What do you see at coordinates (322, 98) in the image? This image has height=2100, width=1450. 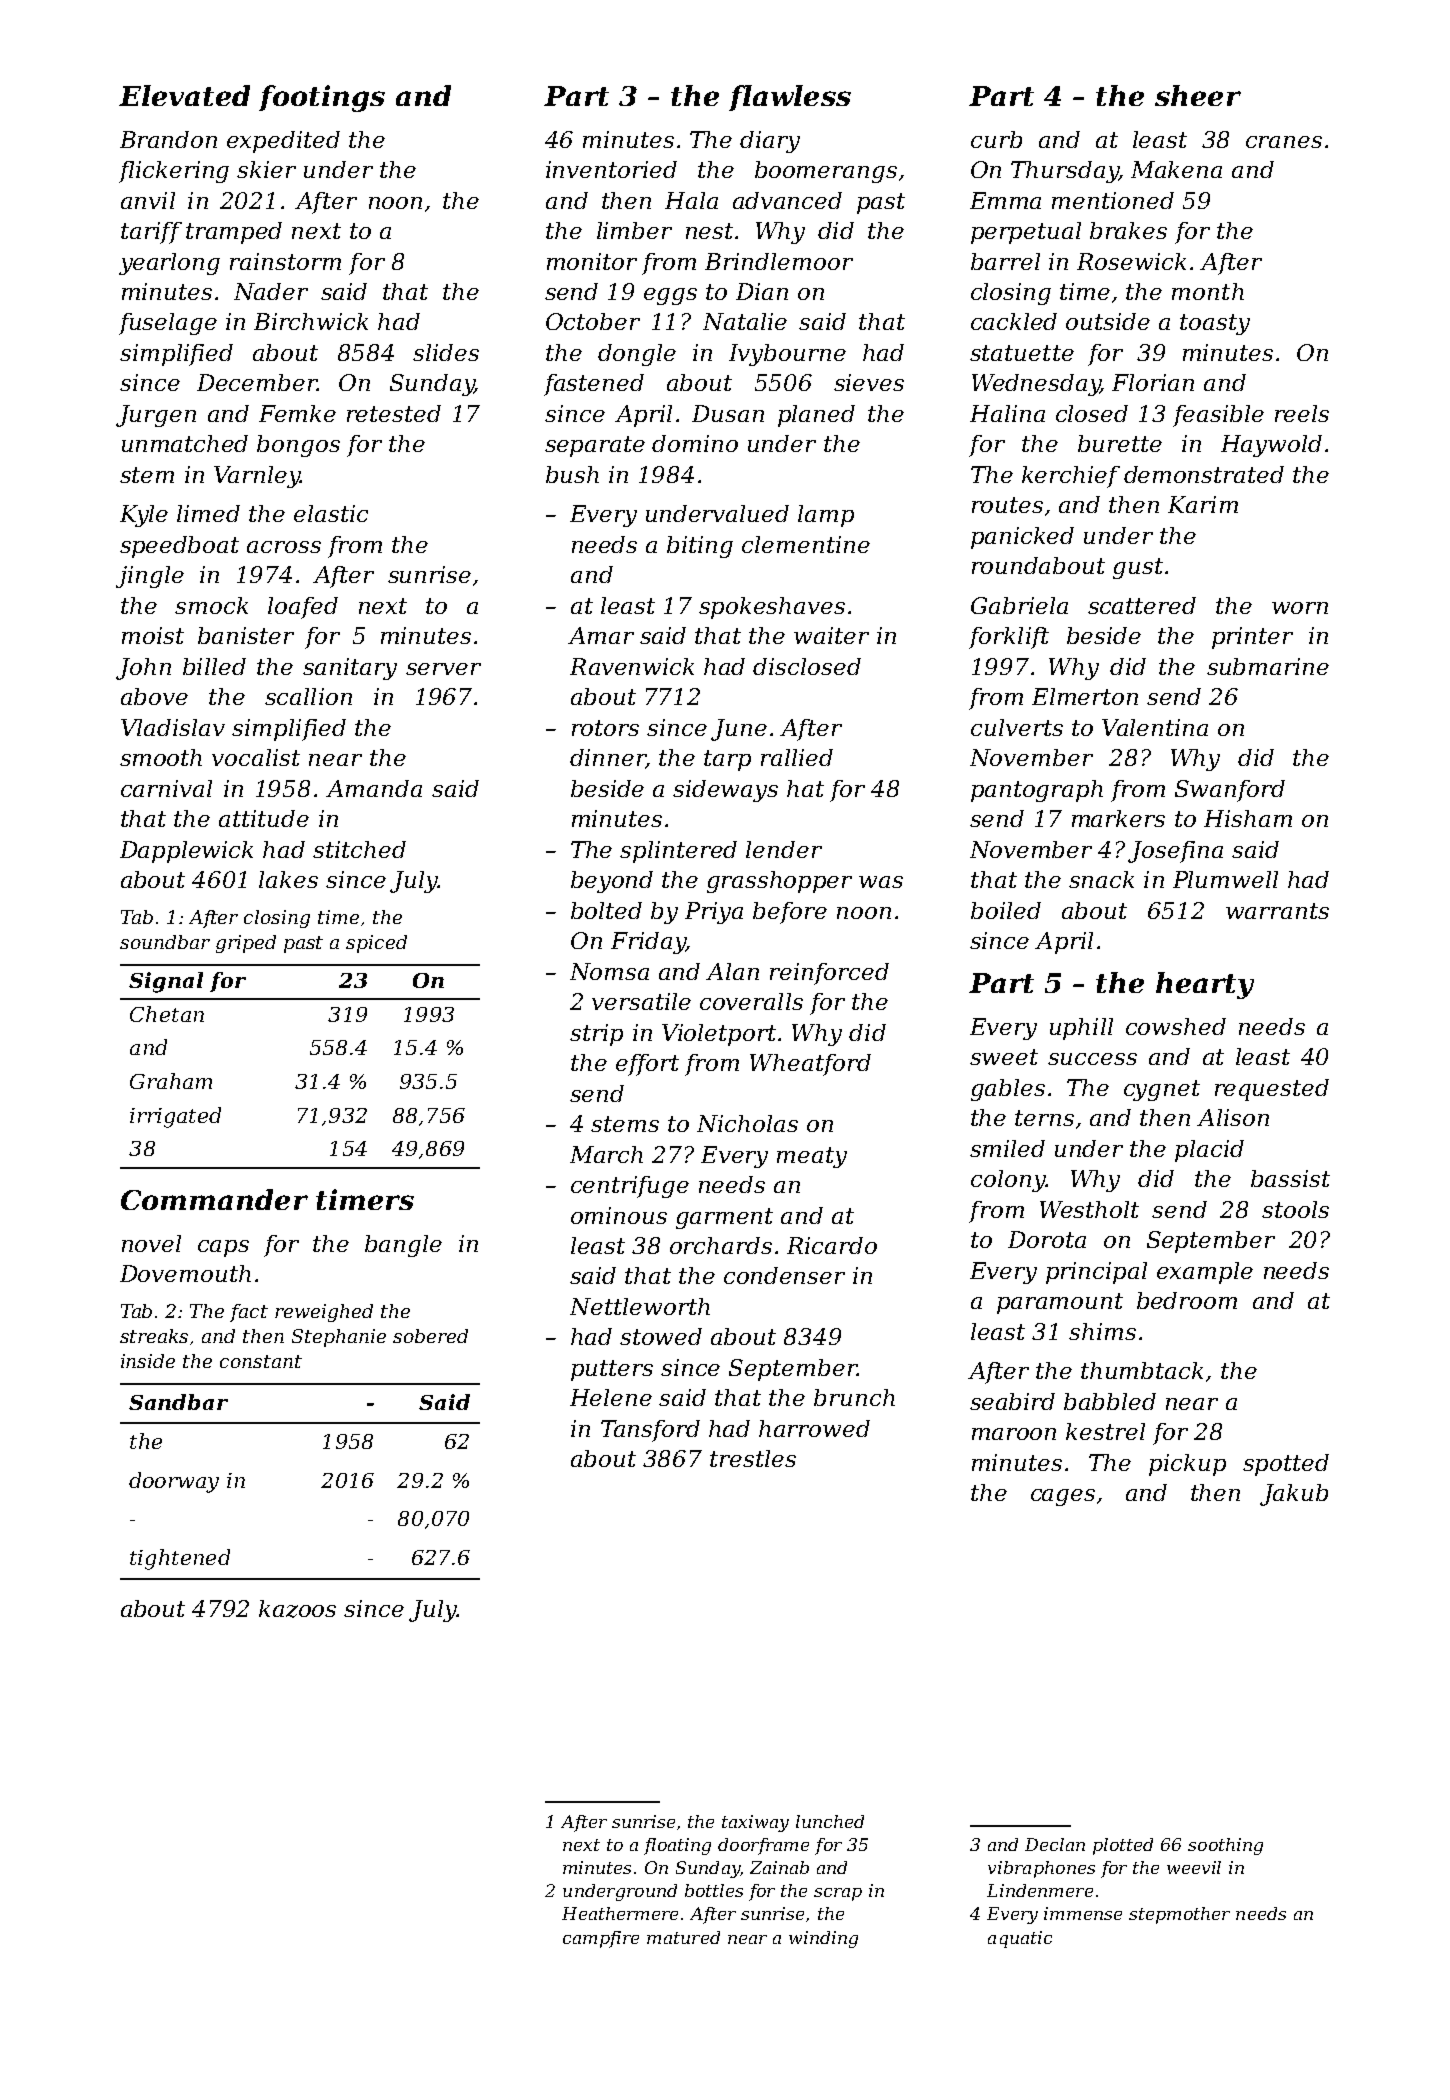 I see `footings` at bounding box center [322, 98].
